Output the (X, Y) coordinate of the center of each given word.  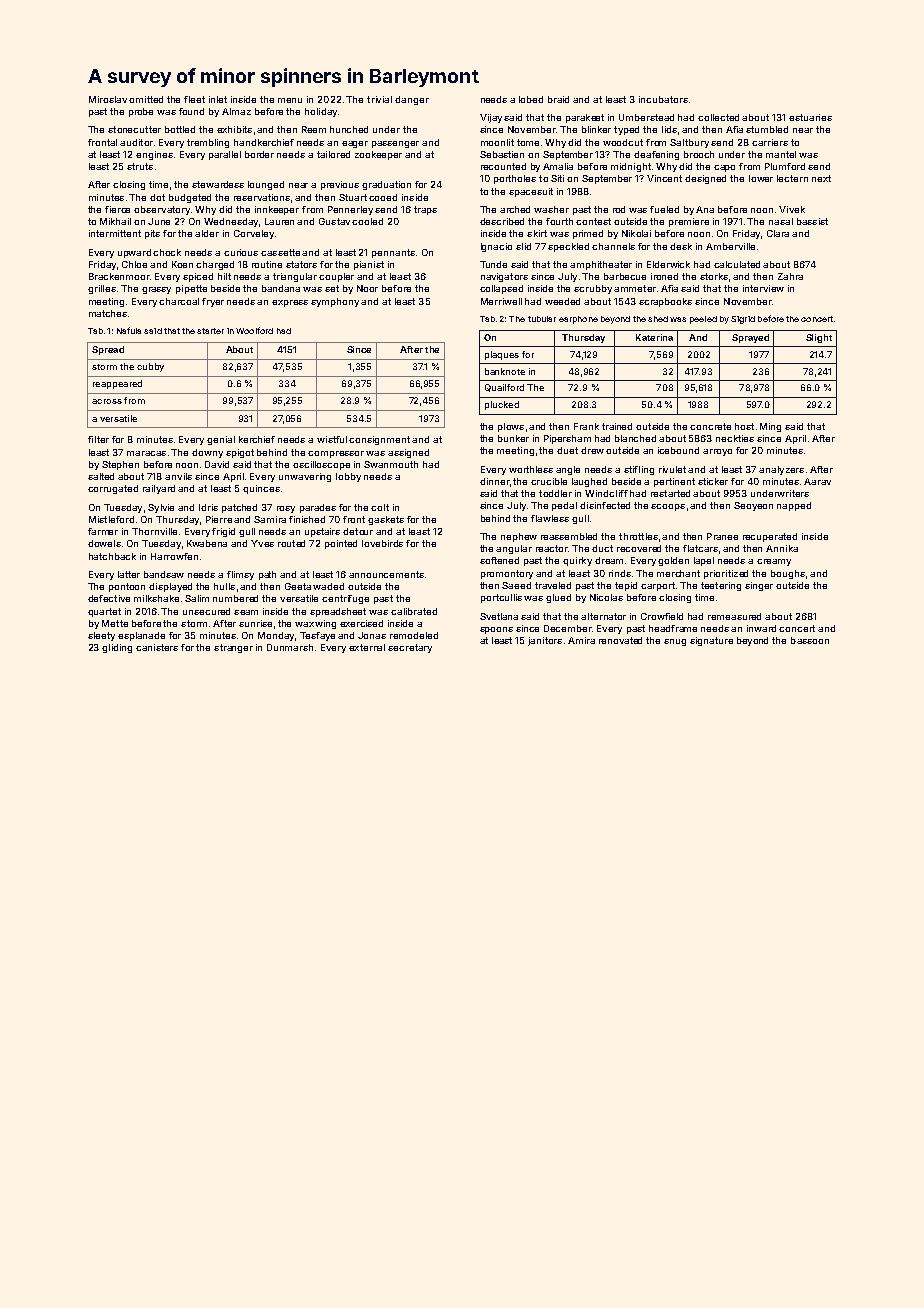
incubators (663, 99)
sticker (713, 481)
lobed (531, 99)
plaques (502, 355)
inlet (218, 99)
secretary (410, 648)
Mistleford (111, 519)
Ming (770, 427)
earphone (578, 320)
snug (675, 642)
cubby (150, 367)
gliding (117, 648)
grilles (102, 289)
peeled (703, 320)
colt (380, 507)
